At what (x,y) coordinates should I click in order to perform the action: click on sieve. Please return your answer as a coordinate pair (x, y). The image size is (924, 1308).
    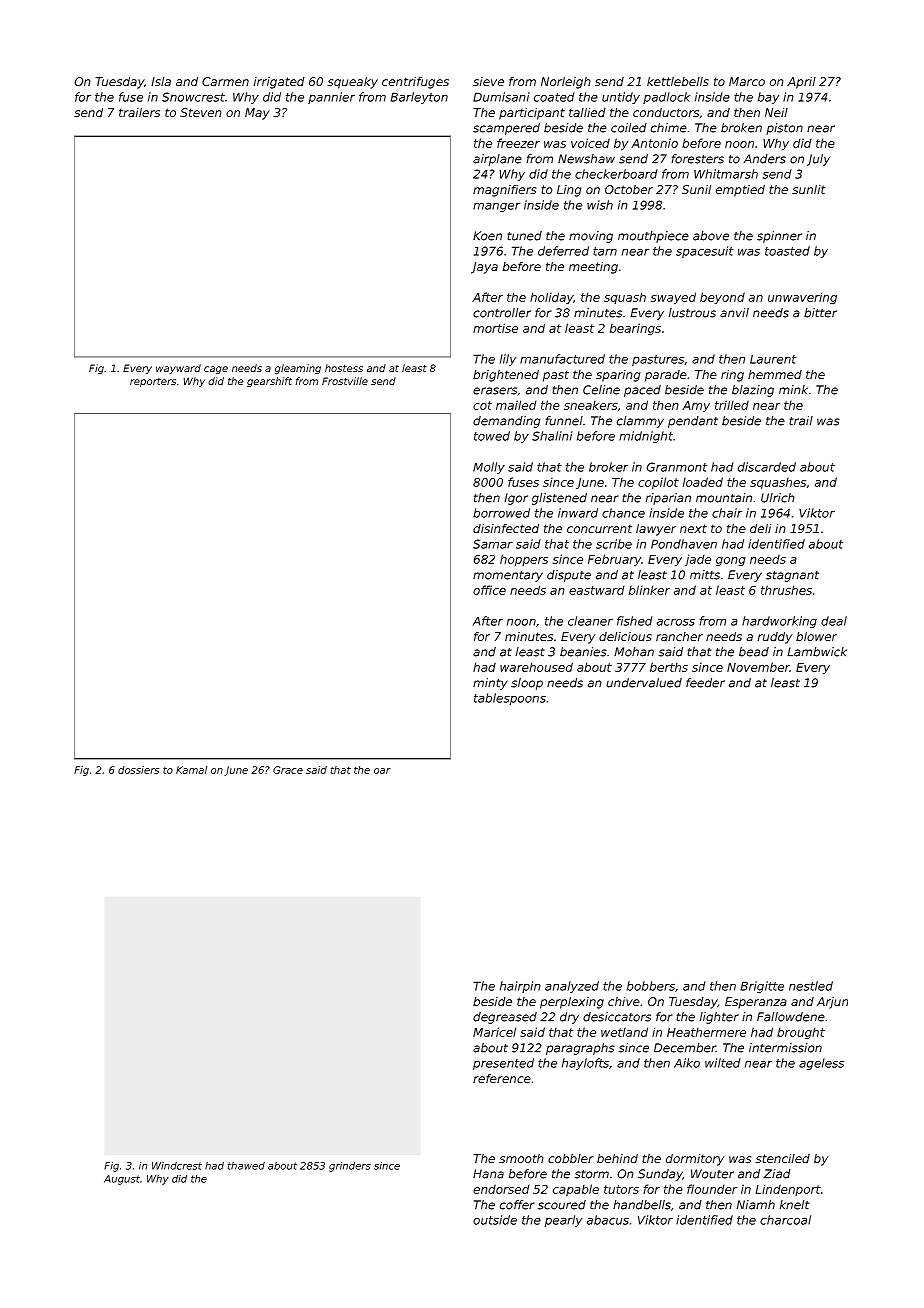
    Looking at the image, I should click on (488, 81).
